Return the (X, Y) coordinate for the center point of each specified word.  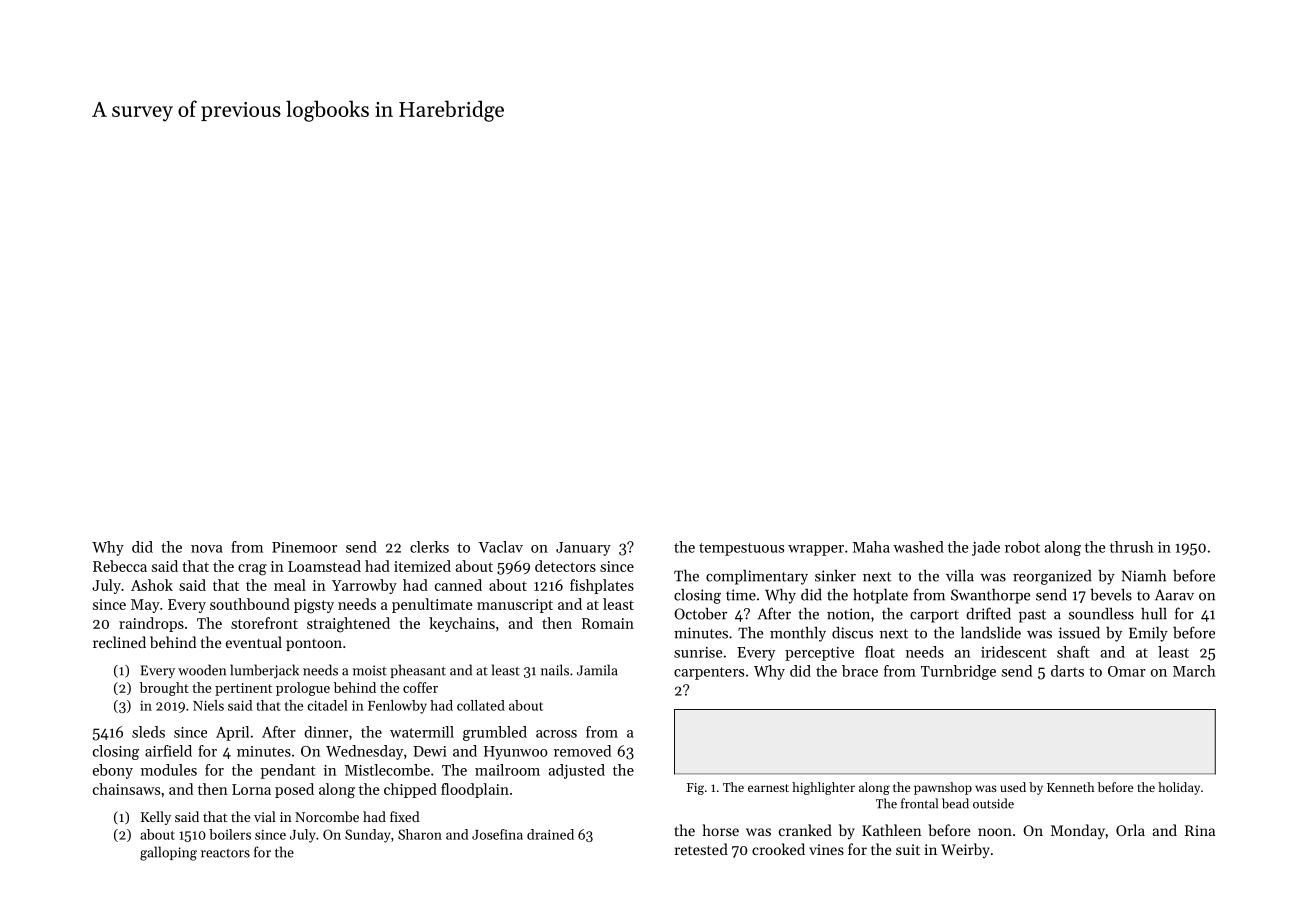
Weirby (965, 850)
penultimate (432, 605)
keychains (462, 624)
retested (701, 849)
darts (1067, 671)
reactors (225, 853)
